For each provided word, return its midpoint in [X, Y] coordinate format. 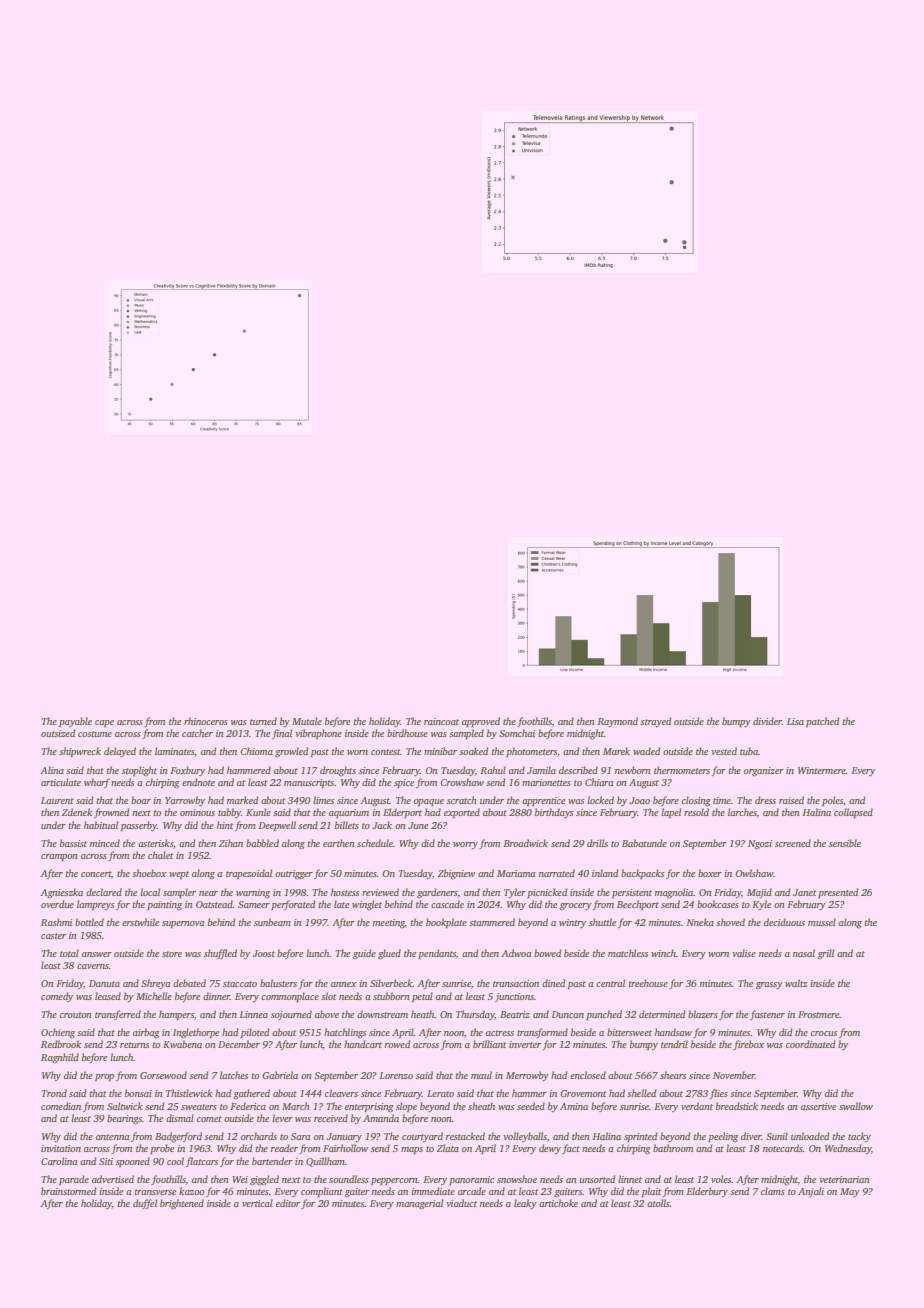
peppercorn [394, 1181]
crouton [76, 1015]
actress [500, 1033]
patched [823, 722]
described [578, 770]
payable [75, 722]
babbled [262, 843]
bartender [272, 1161]
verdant [697, 1106]
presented [838, 893]
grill [825, 954]
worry [465, 845]
